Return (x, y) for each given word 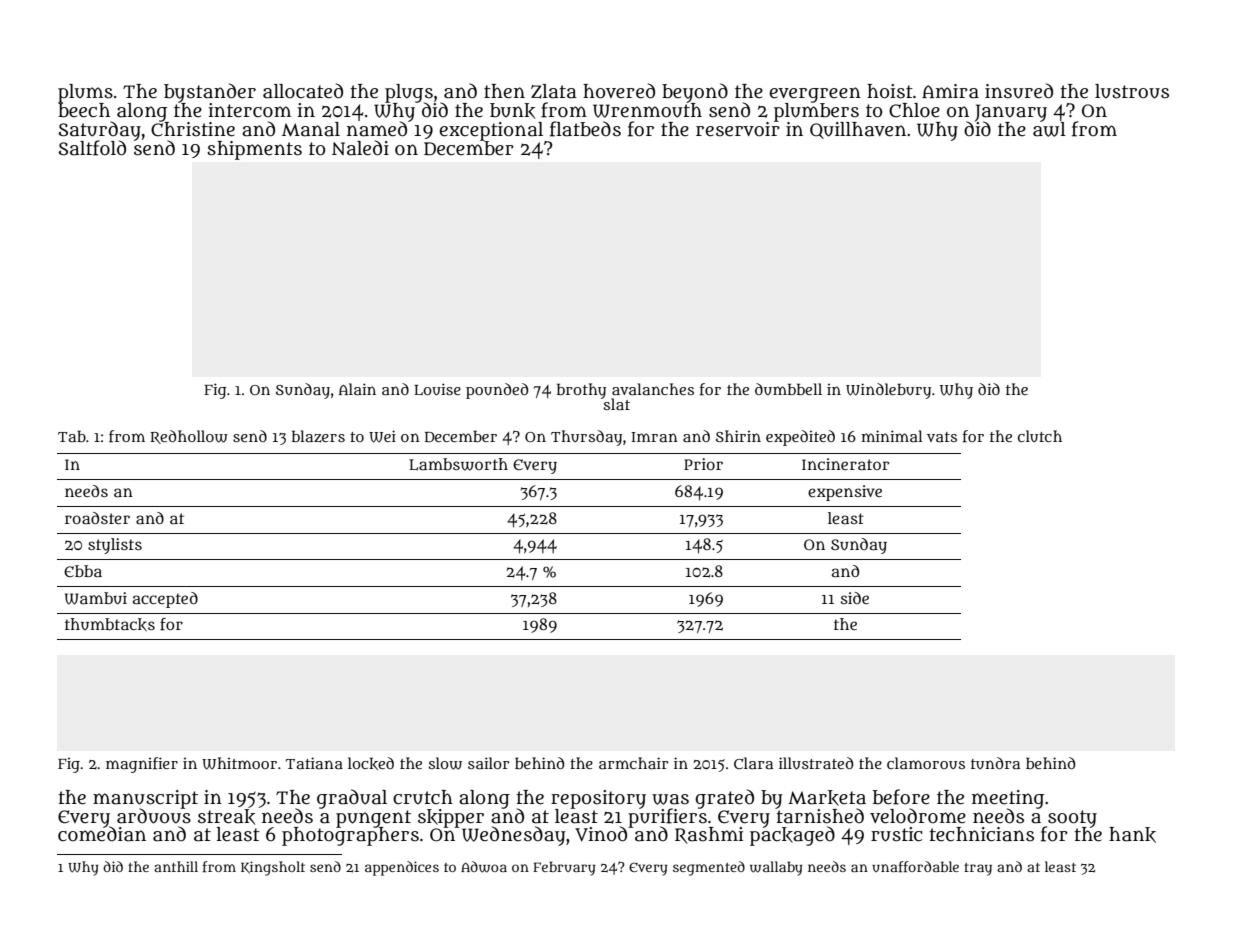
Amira (950, 91)
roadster (97, 518)
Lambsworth (458, 464)
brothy (581, 391)
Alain (357, 389)
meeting (1008, 799)
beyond (695, 93)
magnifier (142, 765)
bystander (210, 93)
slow (445, 763)
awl (1049, 129)
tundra (995, 763)
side (855, 598)
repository (598, 799)
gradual (352, 799)
